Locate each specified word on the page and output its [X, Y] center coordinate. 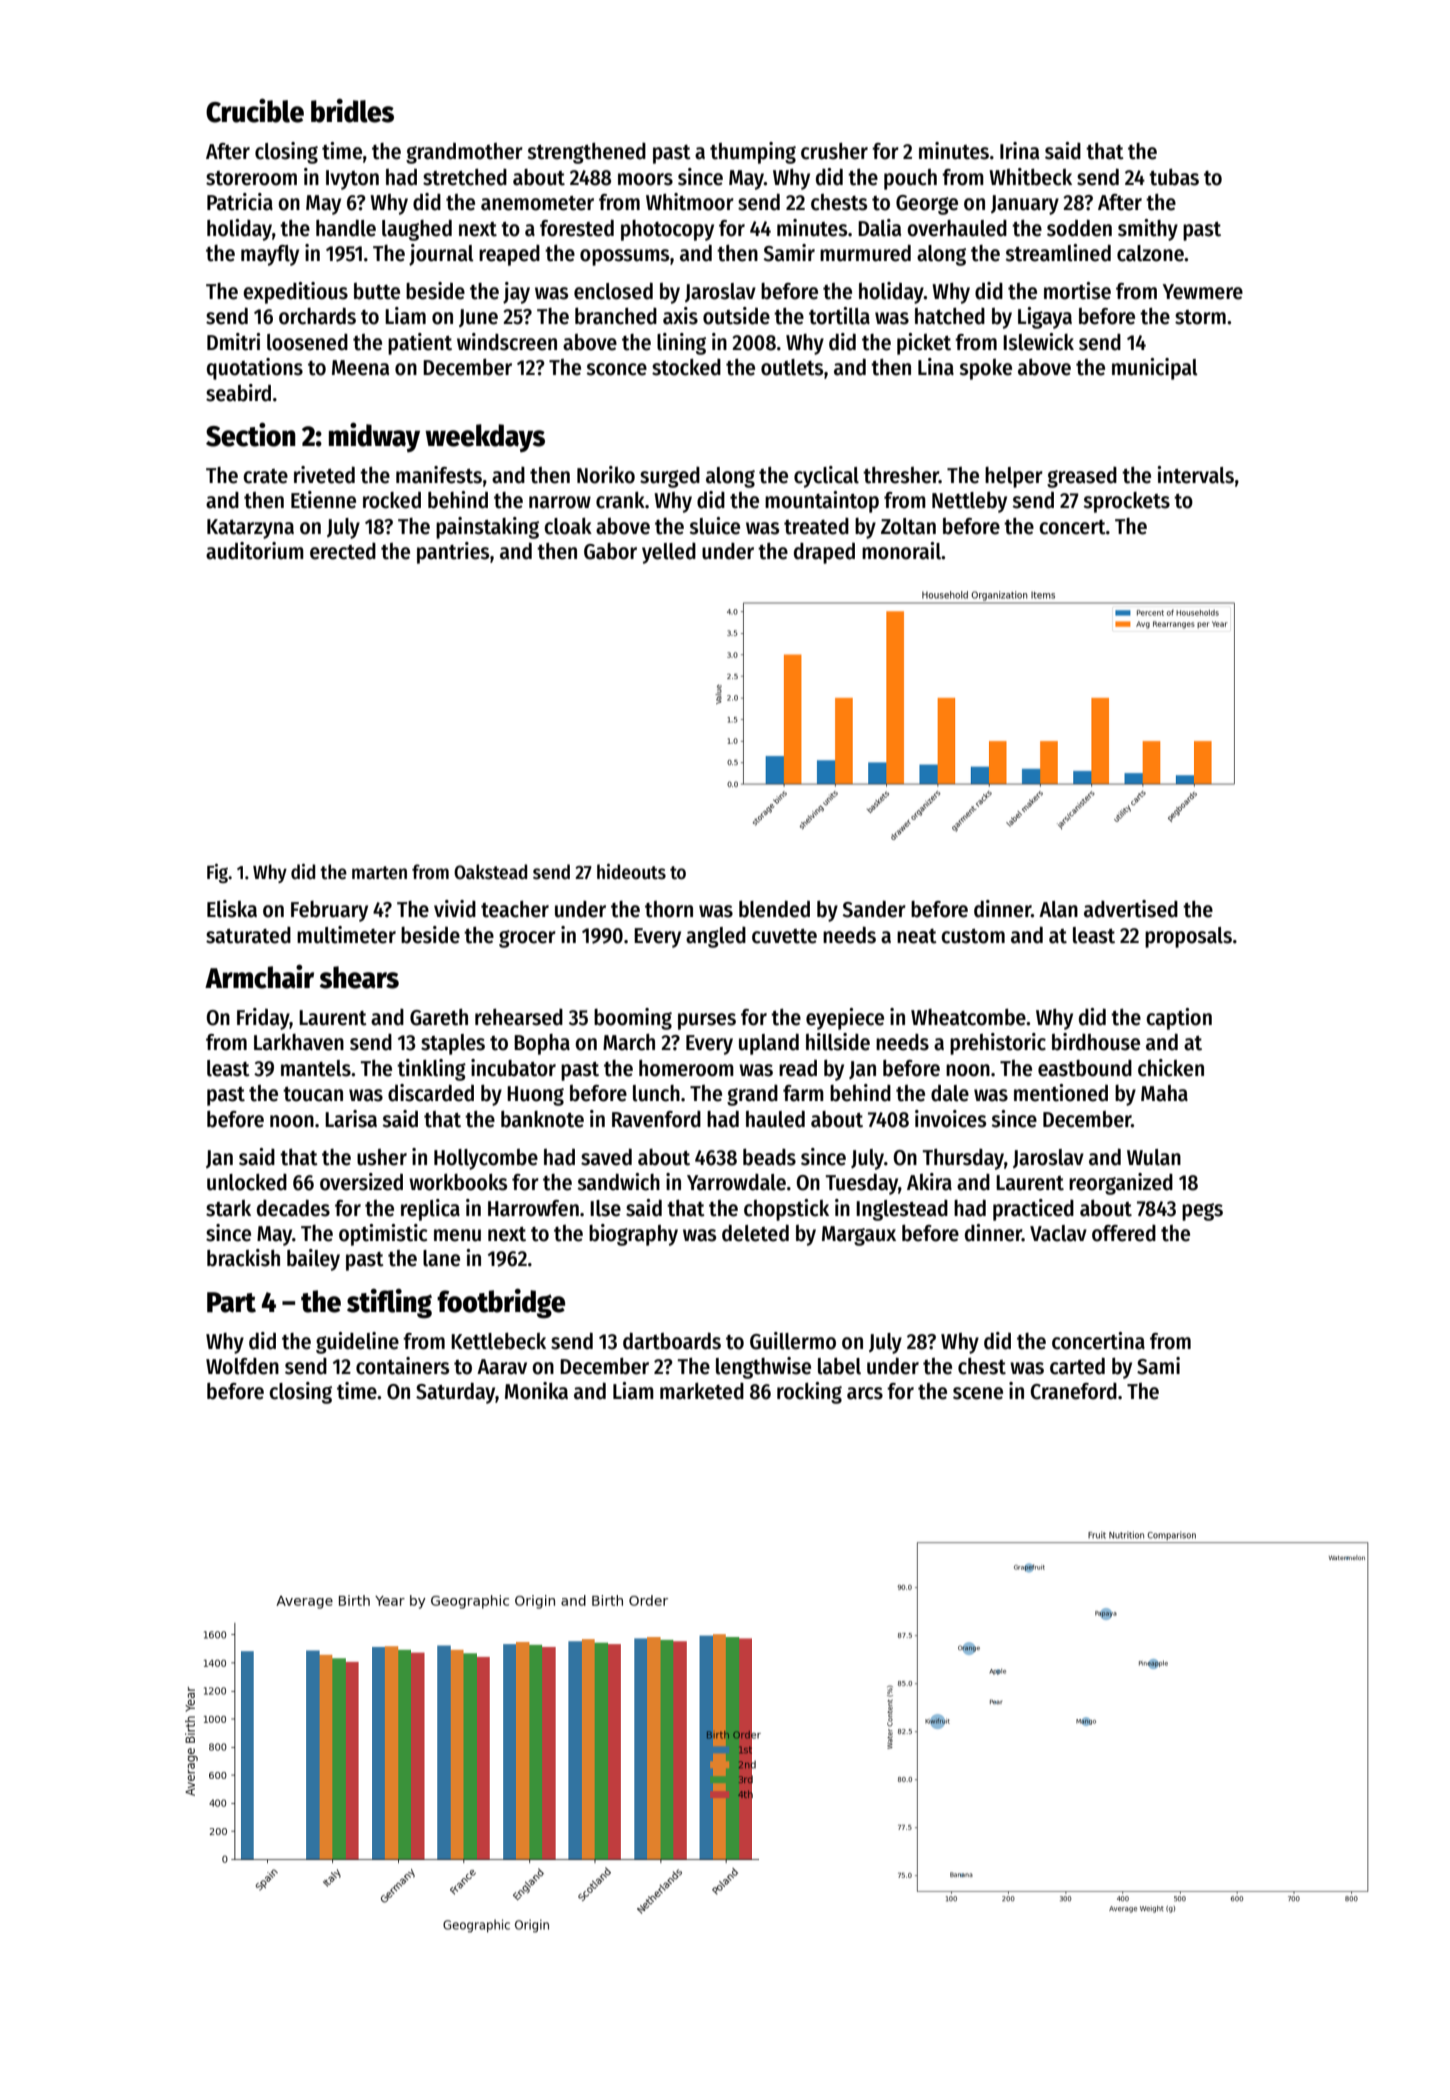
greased [1082, 477]
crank [620, 500]
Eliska [232, 909]
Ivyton [352, 180]
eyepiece [845, 1019]
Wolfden [242, 1366]
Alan [1058, 909]
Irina [1019, 151]
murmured [865, 253]
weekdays [485, 438]
